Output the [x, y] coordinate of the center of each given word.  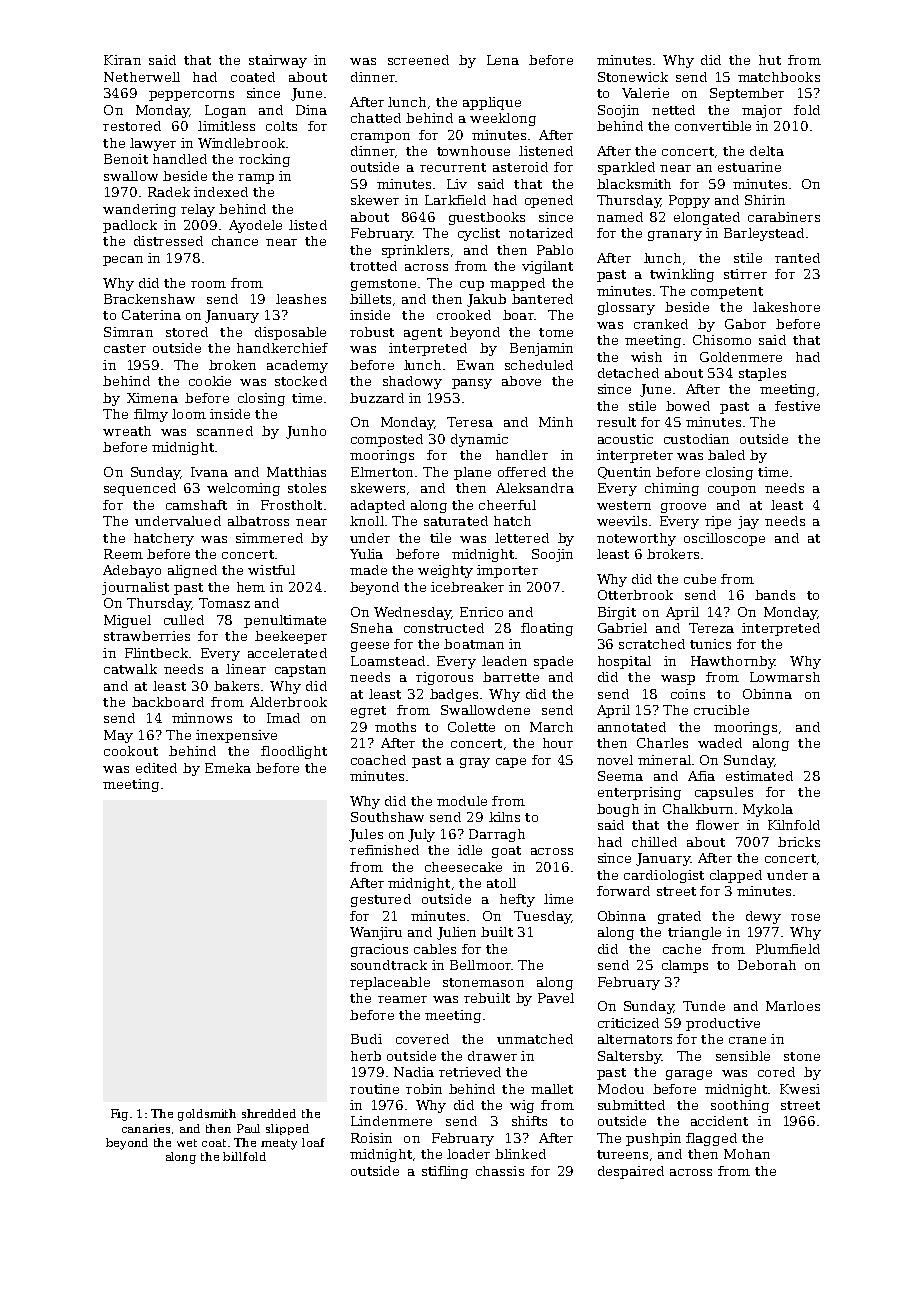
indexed [221, 192]
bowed [688, 406]
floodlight [294, 752]
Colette [471, 727]
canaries [146, 1128]
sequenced [140, 489]
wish [646, 357]
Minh [556, 422]
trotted [373, 266]
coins [688, 694]
